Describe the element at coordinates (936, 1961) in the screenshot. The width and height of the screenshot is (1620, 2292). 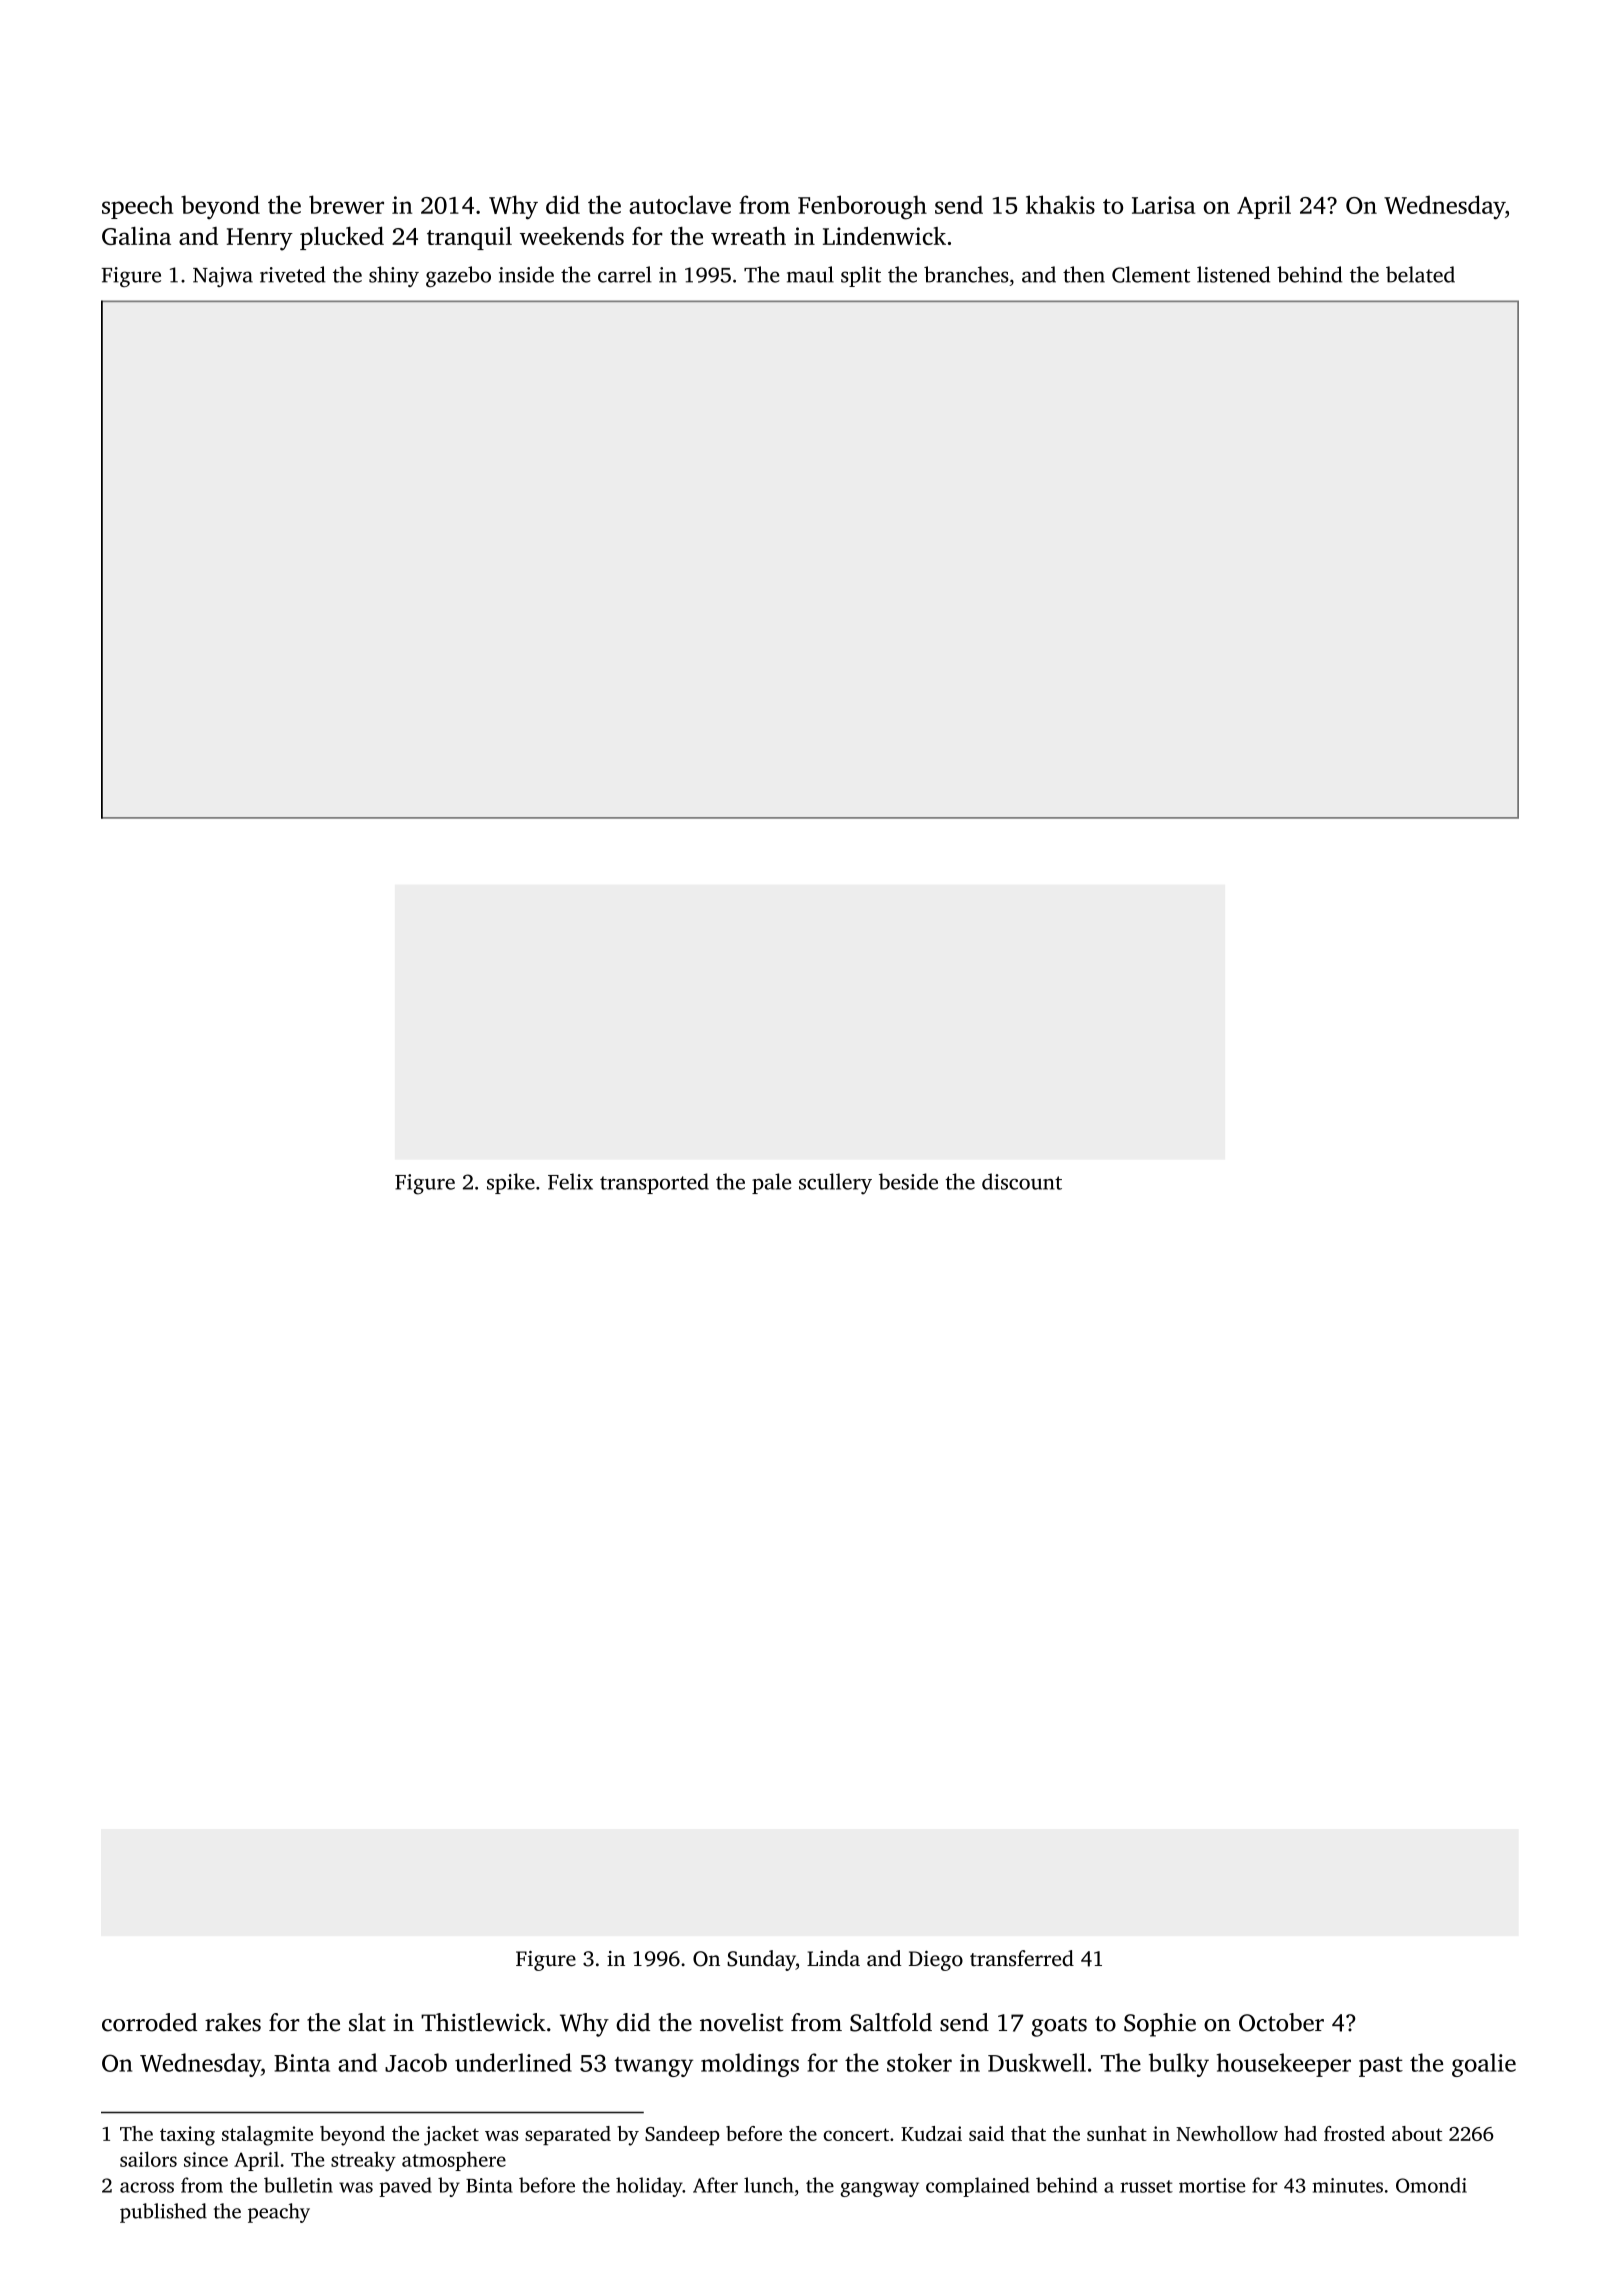
I see `Diego` at that location.
